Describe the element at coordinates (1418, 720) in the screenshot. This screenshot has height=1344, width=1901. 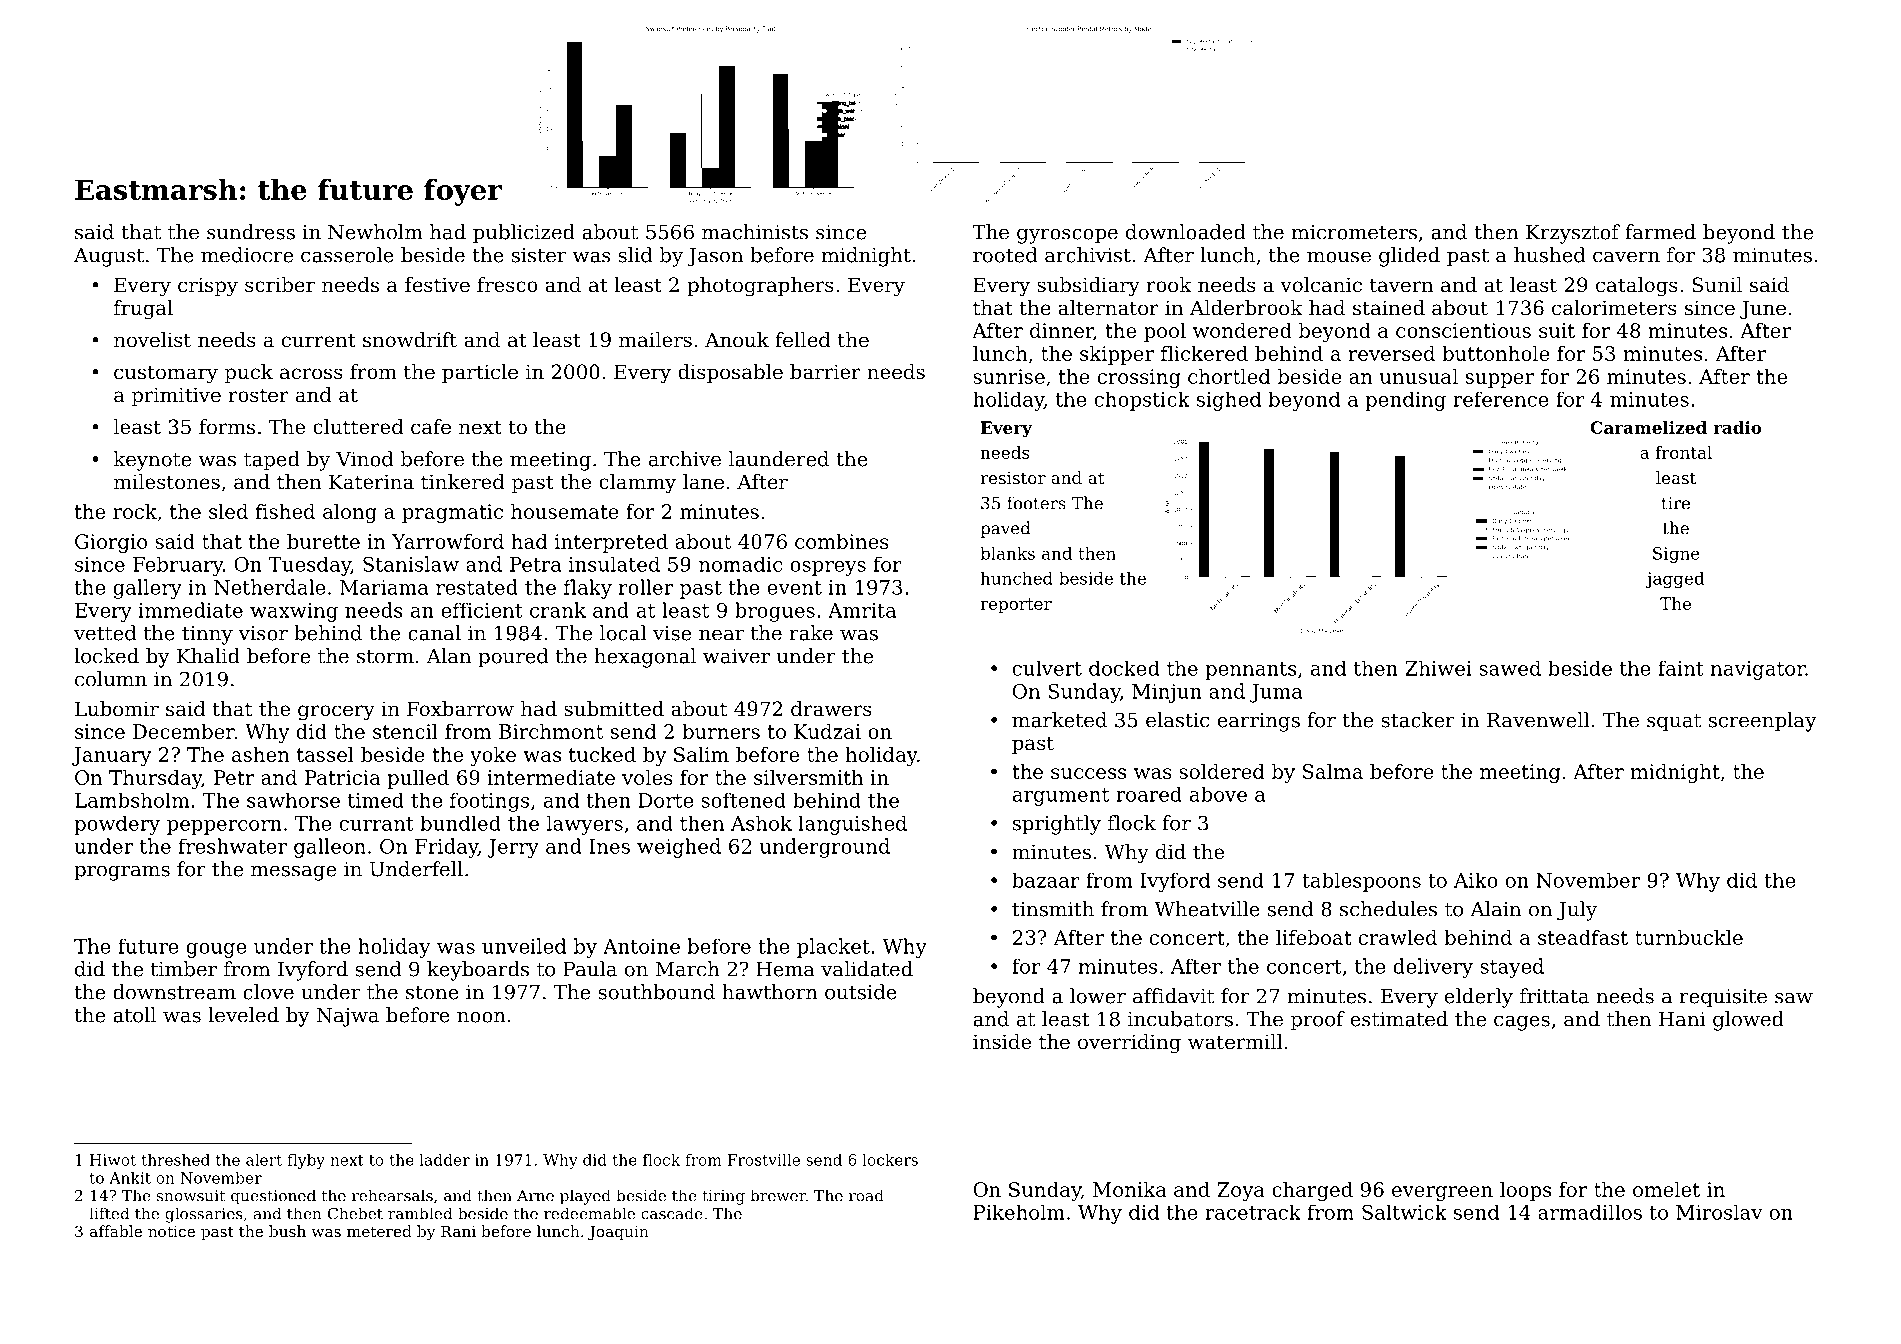
I see `stacker` at that location.
